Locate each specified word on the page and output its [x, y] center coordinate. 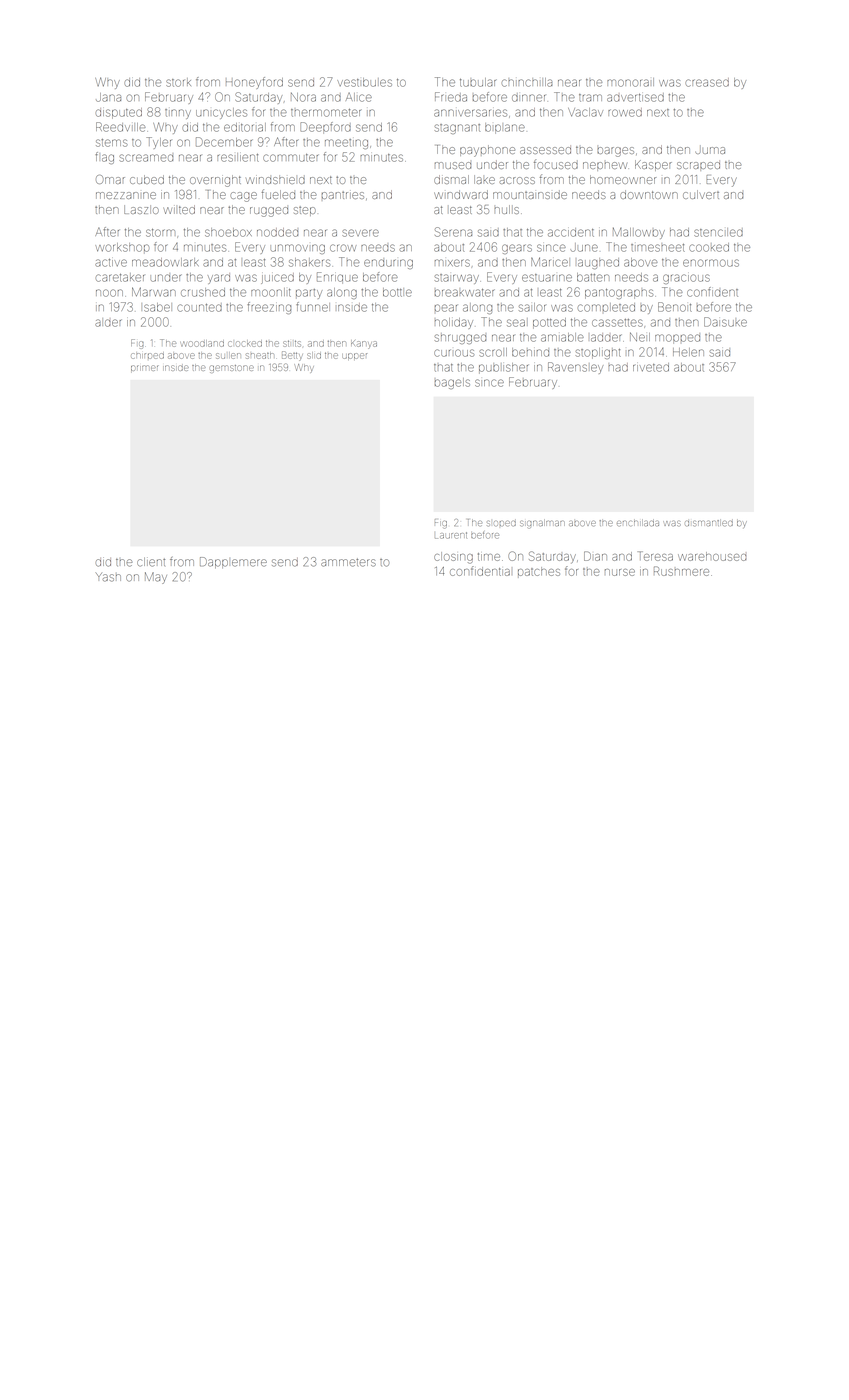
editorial [245, 127]
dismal [451, 179]
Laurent [451, 535]
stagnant [457, 129]
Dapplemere [233, 562]
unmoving [298, 249]
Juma [710, 150]
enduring [388, 264]
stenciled [718, 232]
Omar [110, 179]
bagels [452, 383]
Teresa [655, 556]
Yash [108, 577]
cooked [709, 247]
